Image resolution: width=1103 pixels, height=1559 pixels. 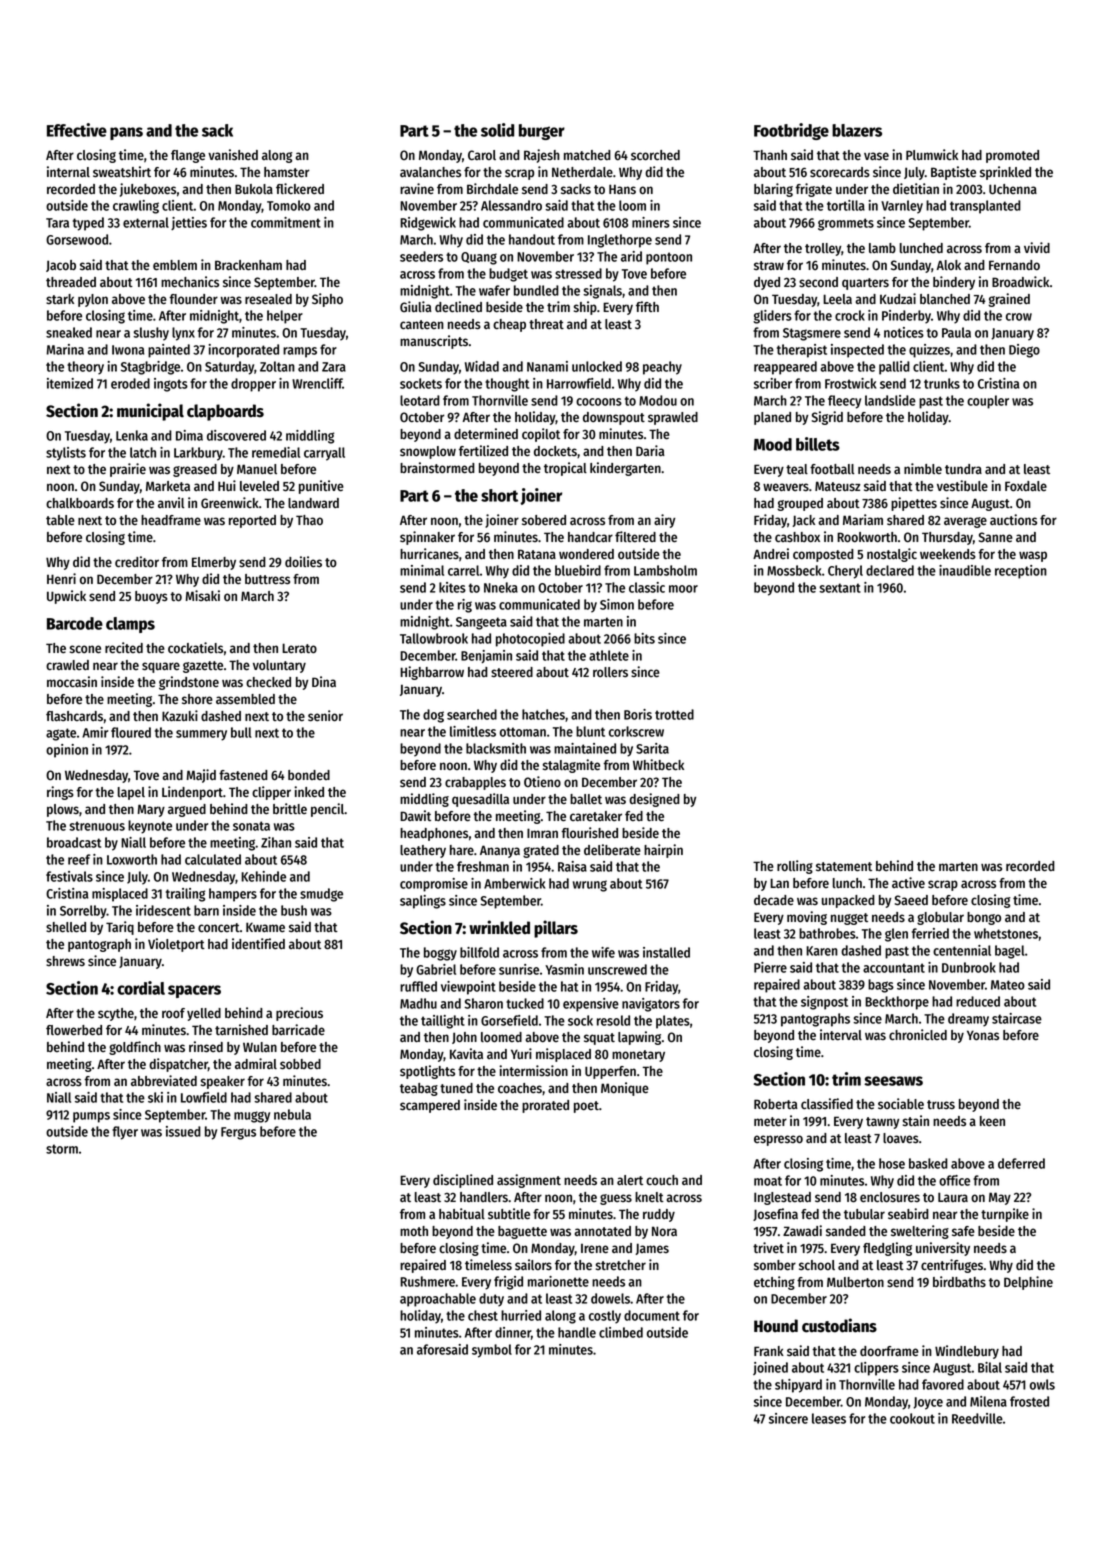 What do you see at coordinates (422, 570) in the page?
I see `minimal` at bounding box center [422, 570].
